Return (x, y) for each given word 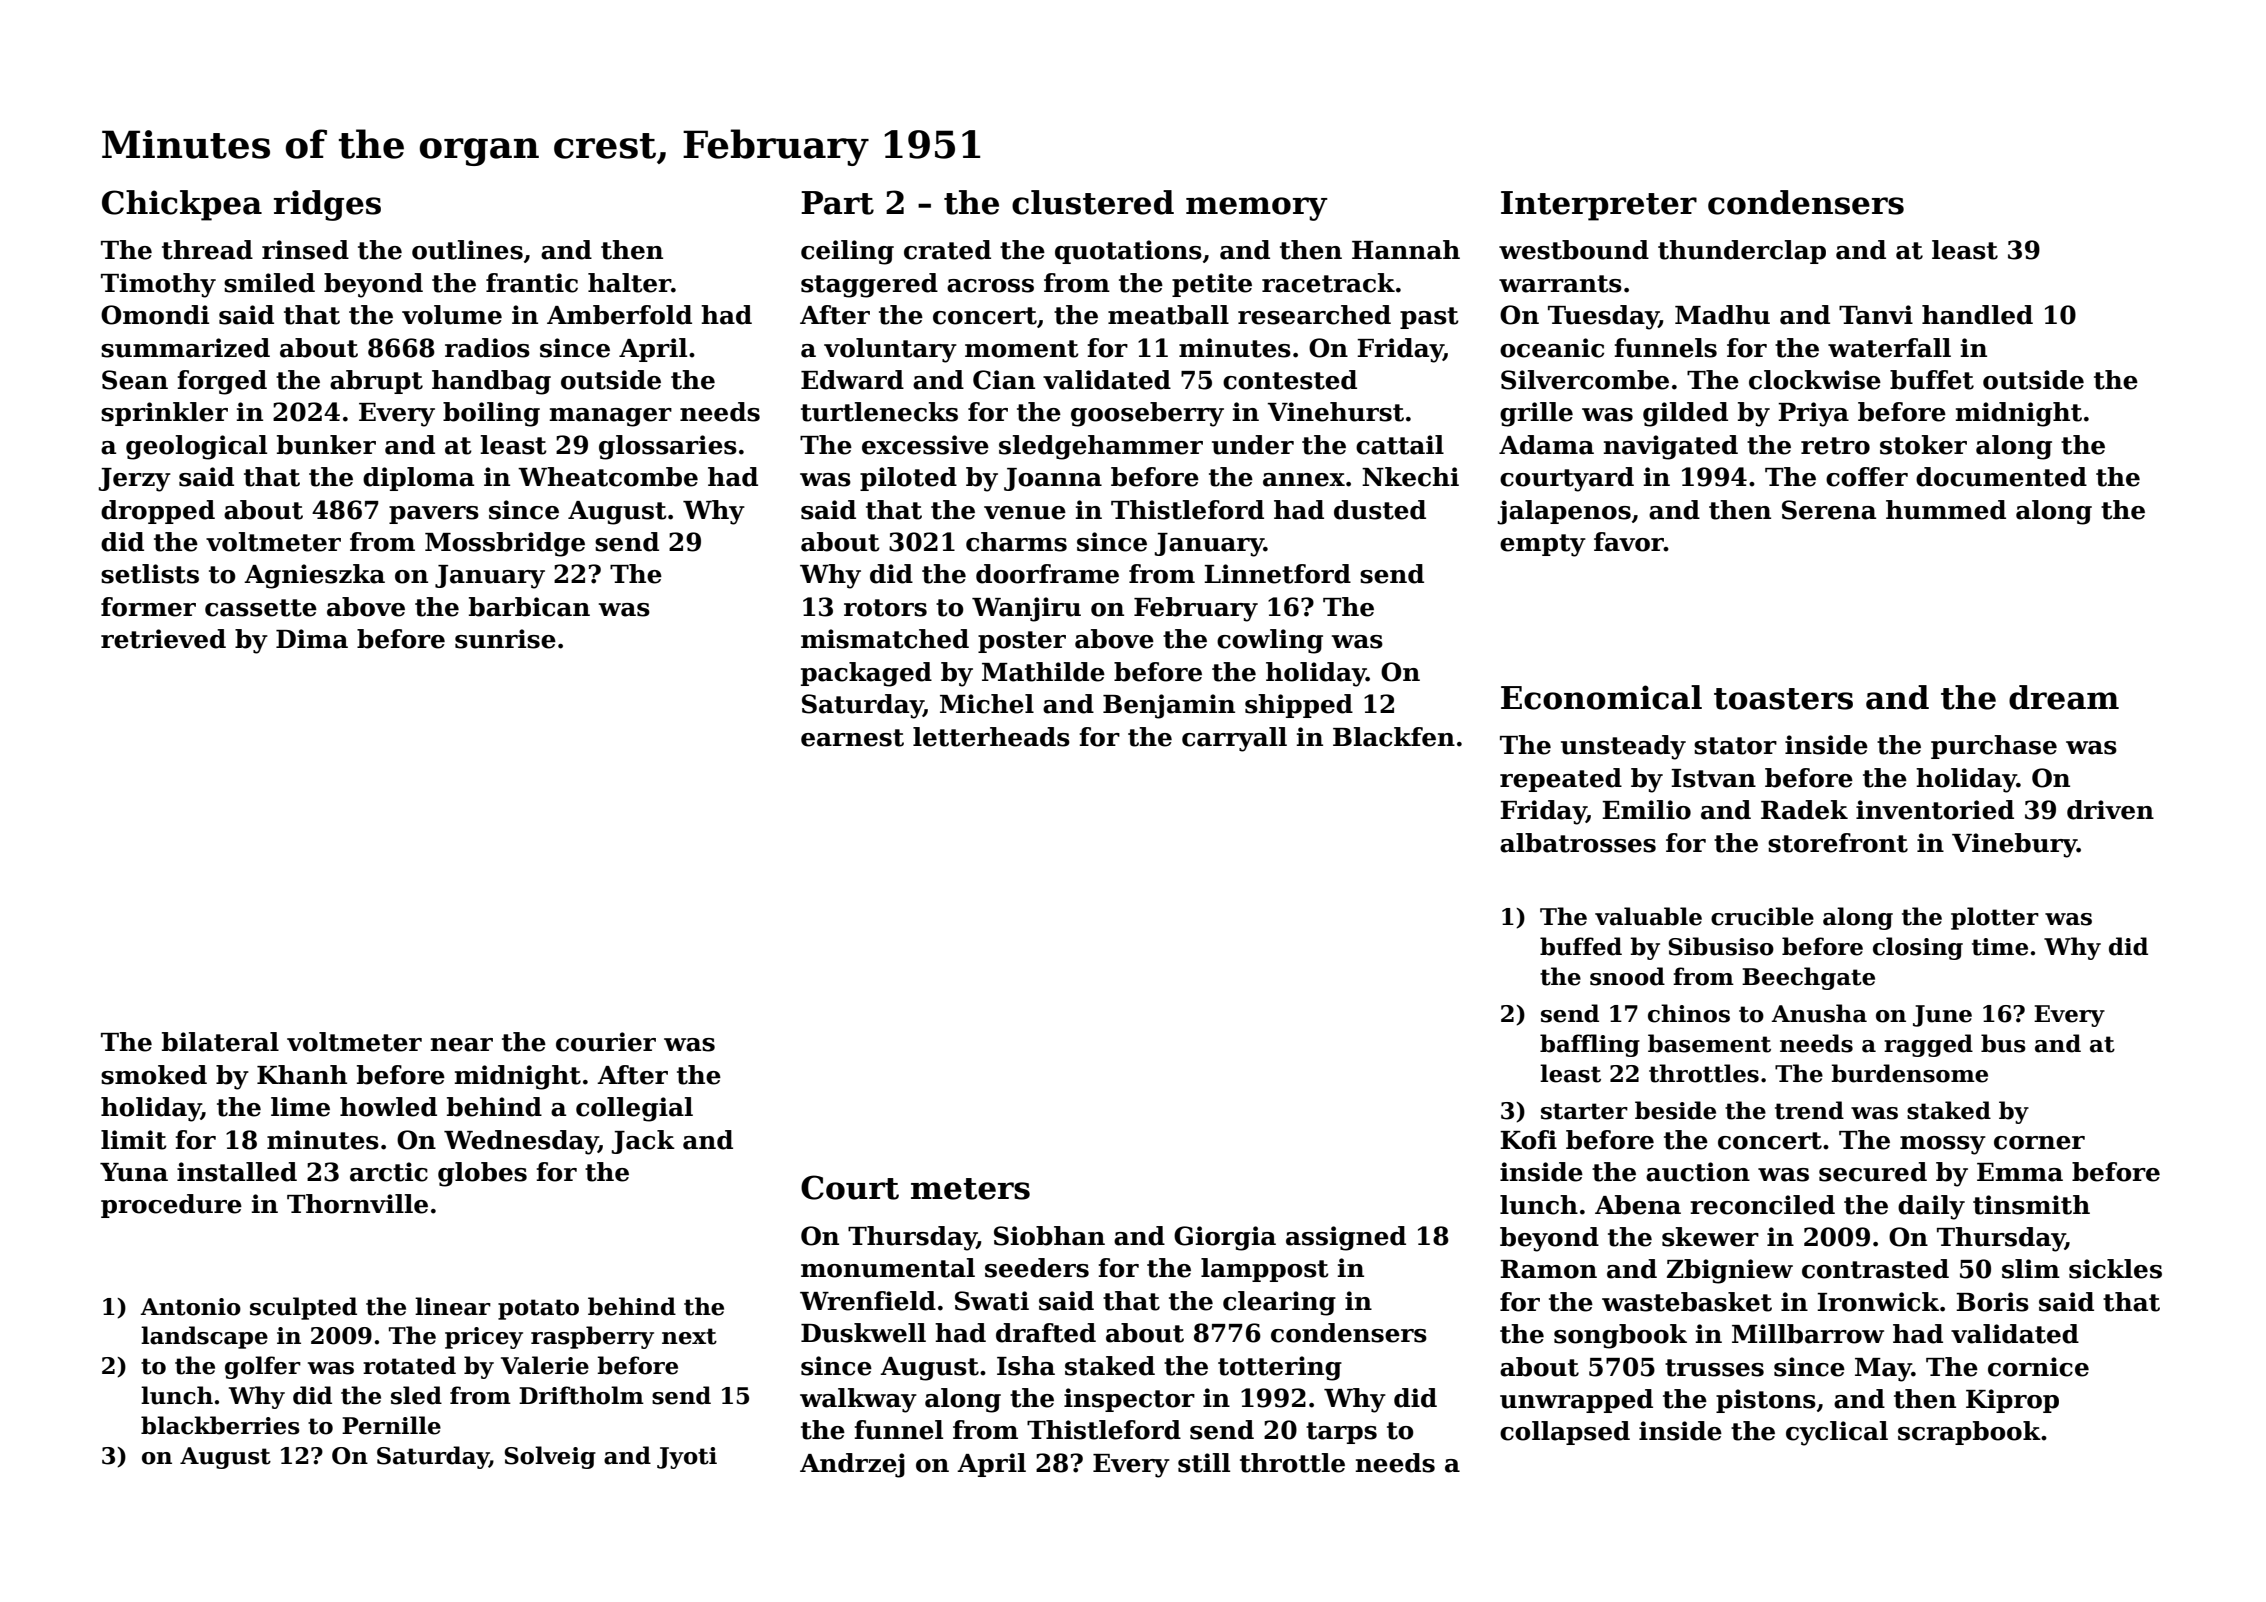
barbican (529, 607)
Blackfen (1394, 737)
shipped (1299, 706)
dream (2064, 697)
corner (2039, 1143)
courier (606, 1042)
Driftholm (581, 1395)
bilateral (220, 1042)
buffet (1932, 380)
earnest (852, 738)
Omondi (155, 315)
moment (1022, 349)
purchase (1994, 747)
